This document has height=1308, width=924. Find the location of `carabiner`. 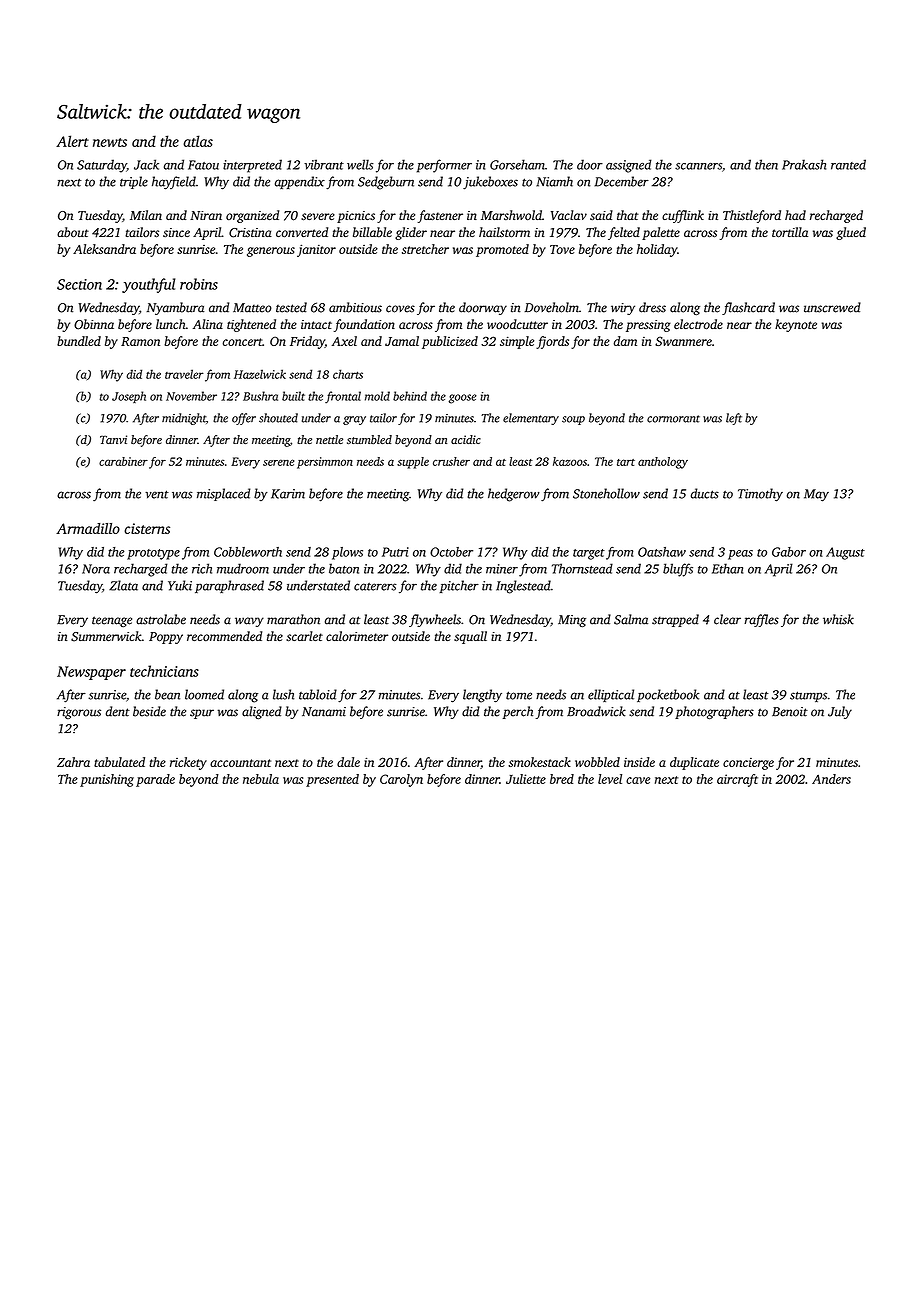

carabiner is located at coordinates (123, 461).
